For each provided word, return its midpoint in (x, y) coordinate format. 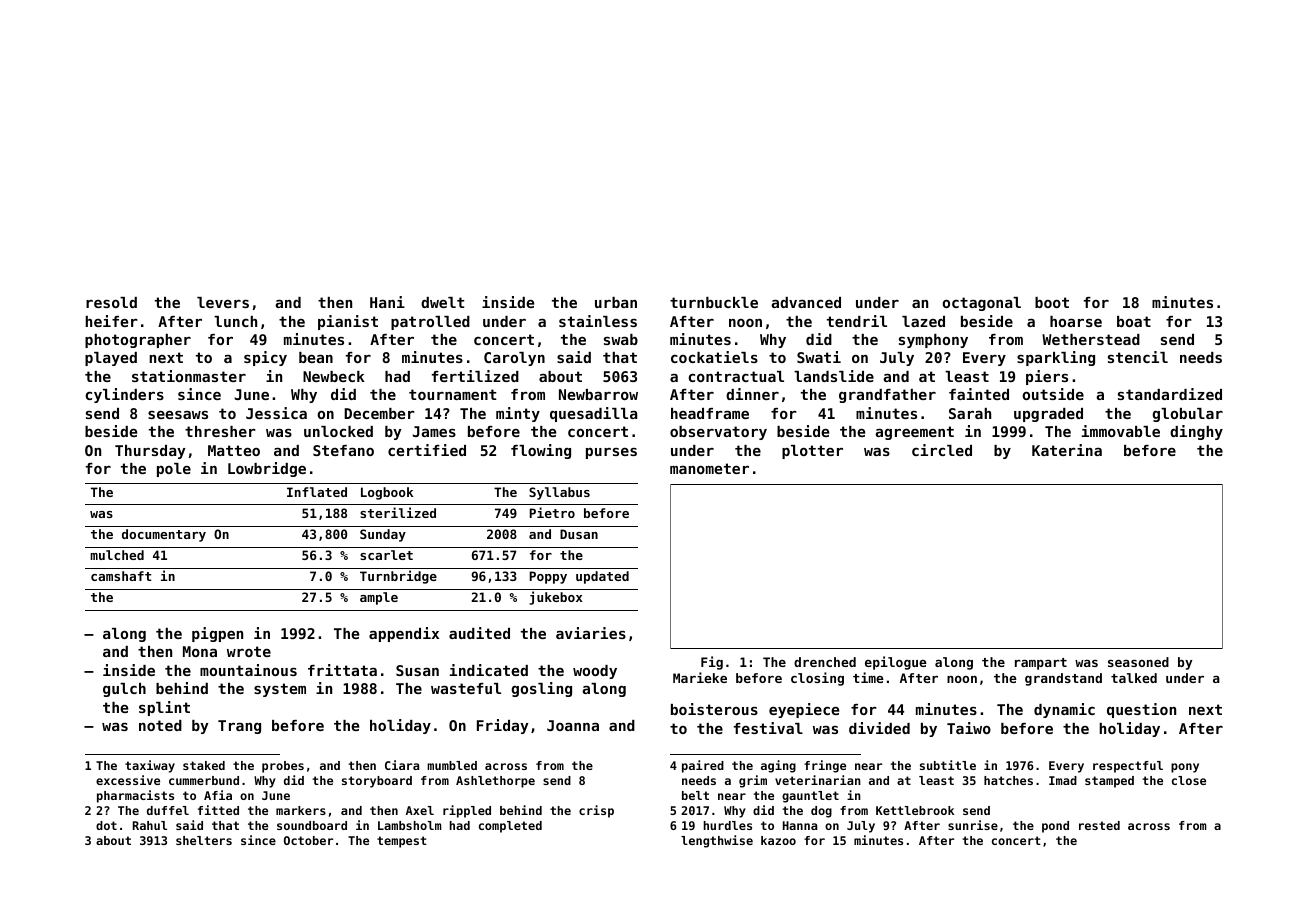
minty (518, 414)
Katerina (1067, 450)
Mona (200, 651)
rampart (1041, 664)
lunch (235, 321)
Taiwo (969, 728)
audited (479, 633)
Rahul (150, 825)
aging (778, 766)
